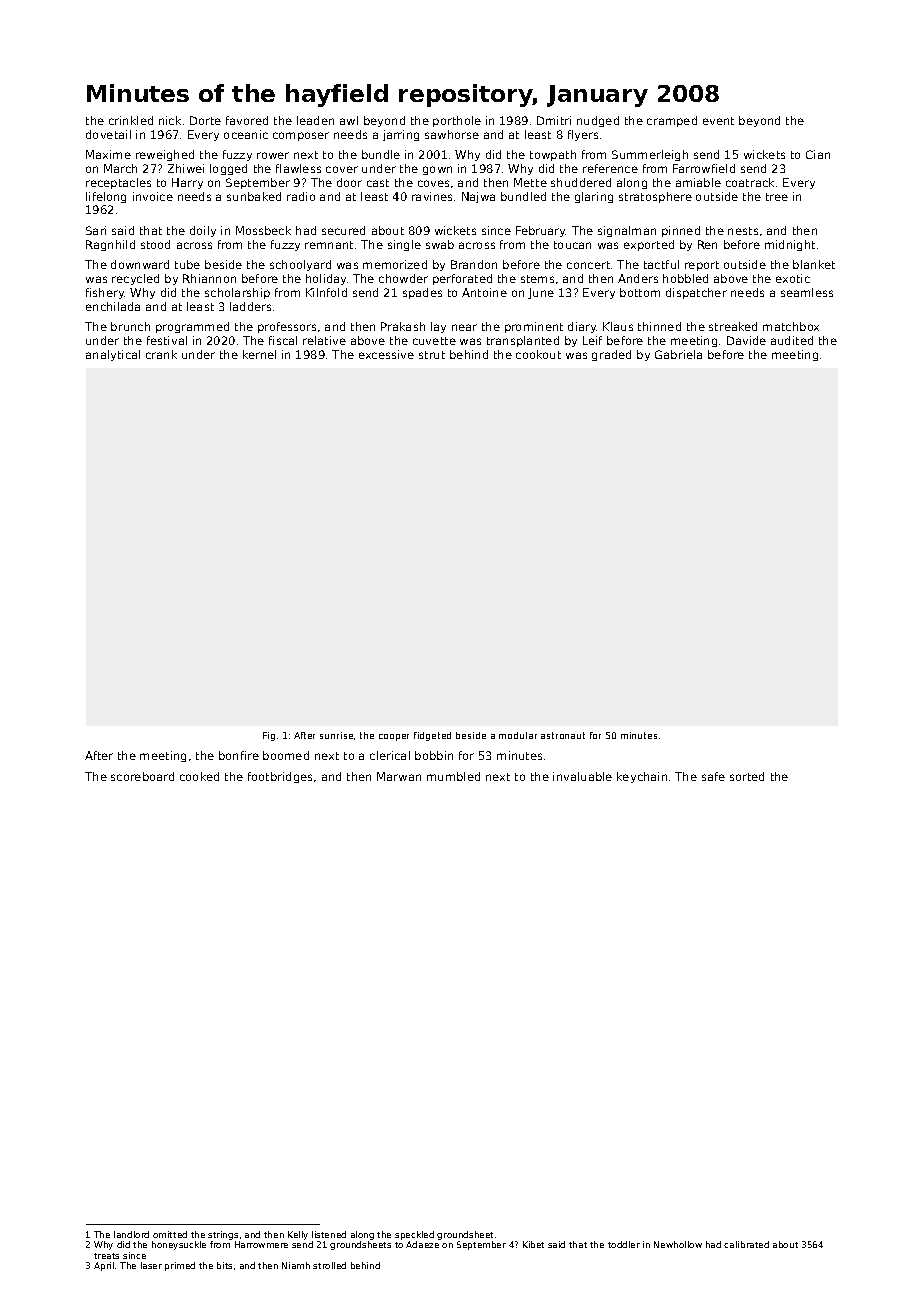  What do you see at coordinates (457, 121) in the page?
I see `porthole` at bounding box center [457, 121].
